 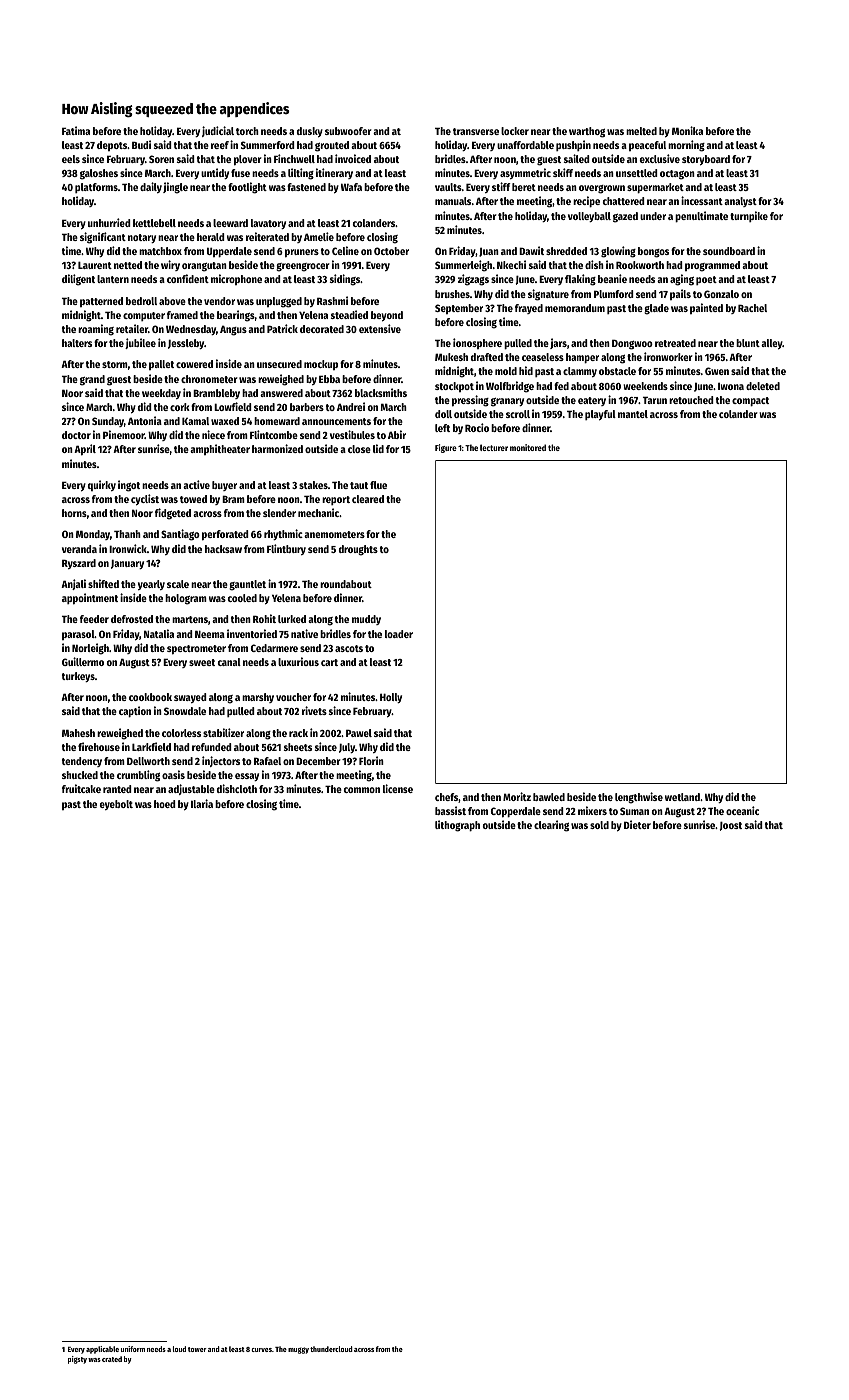 What do you see at coordinates (197, 1349) in the screenshot?
I see `tower` at bounding box center [197, 1349].
